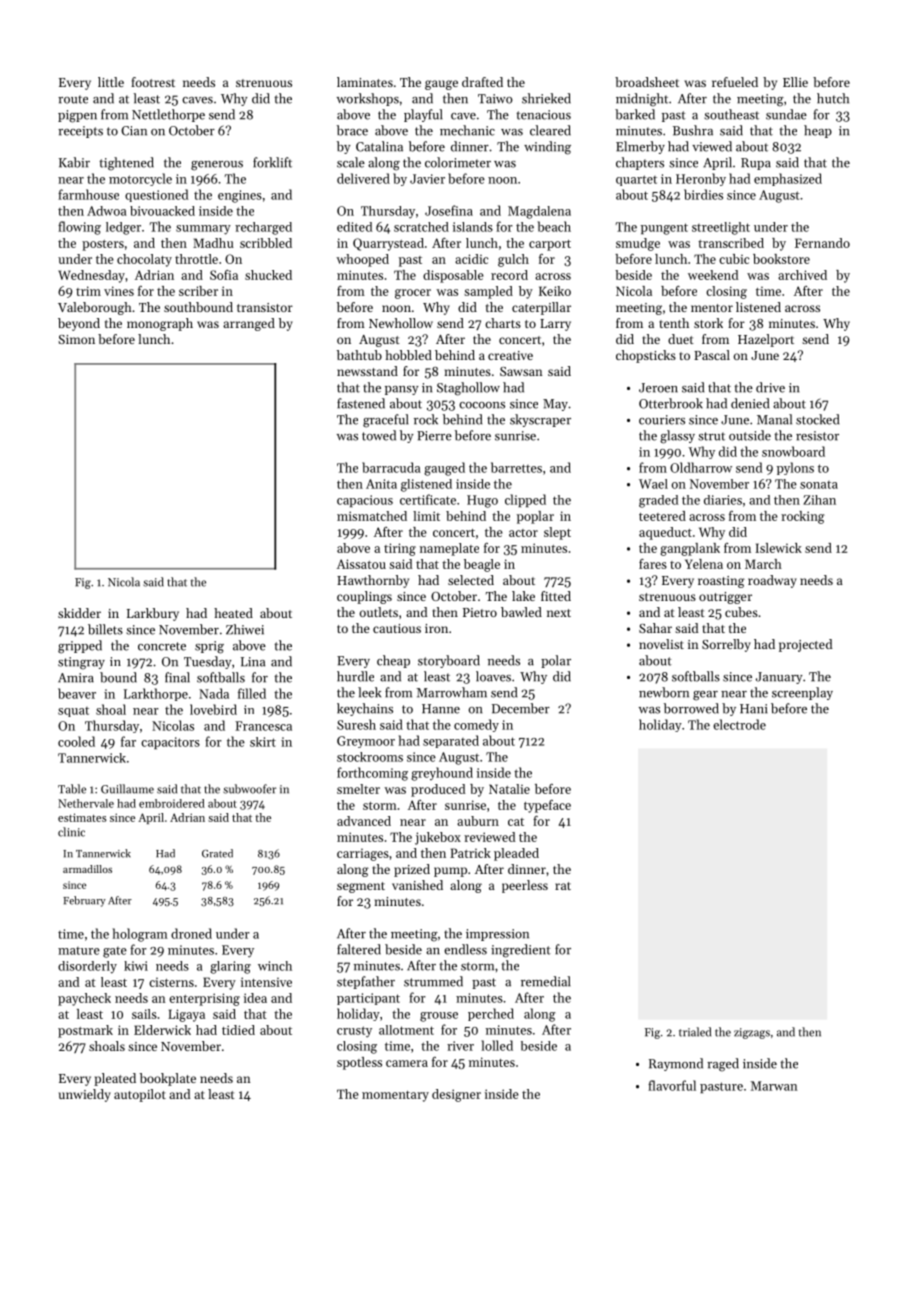 The width and height of the screenshot is (908, 1316). What do you see at coordinates (653, 564) in the screenshot?
I see `fares` at bounding box center [653, 564].
